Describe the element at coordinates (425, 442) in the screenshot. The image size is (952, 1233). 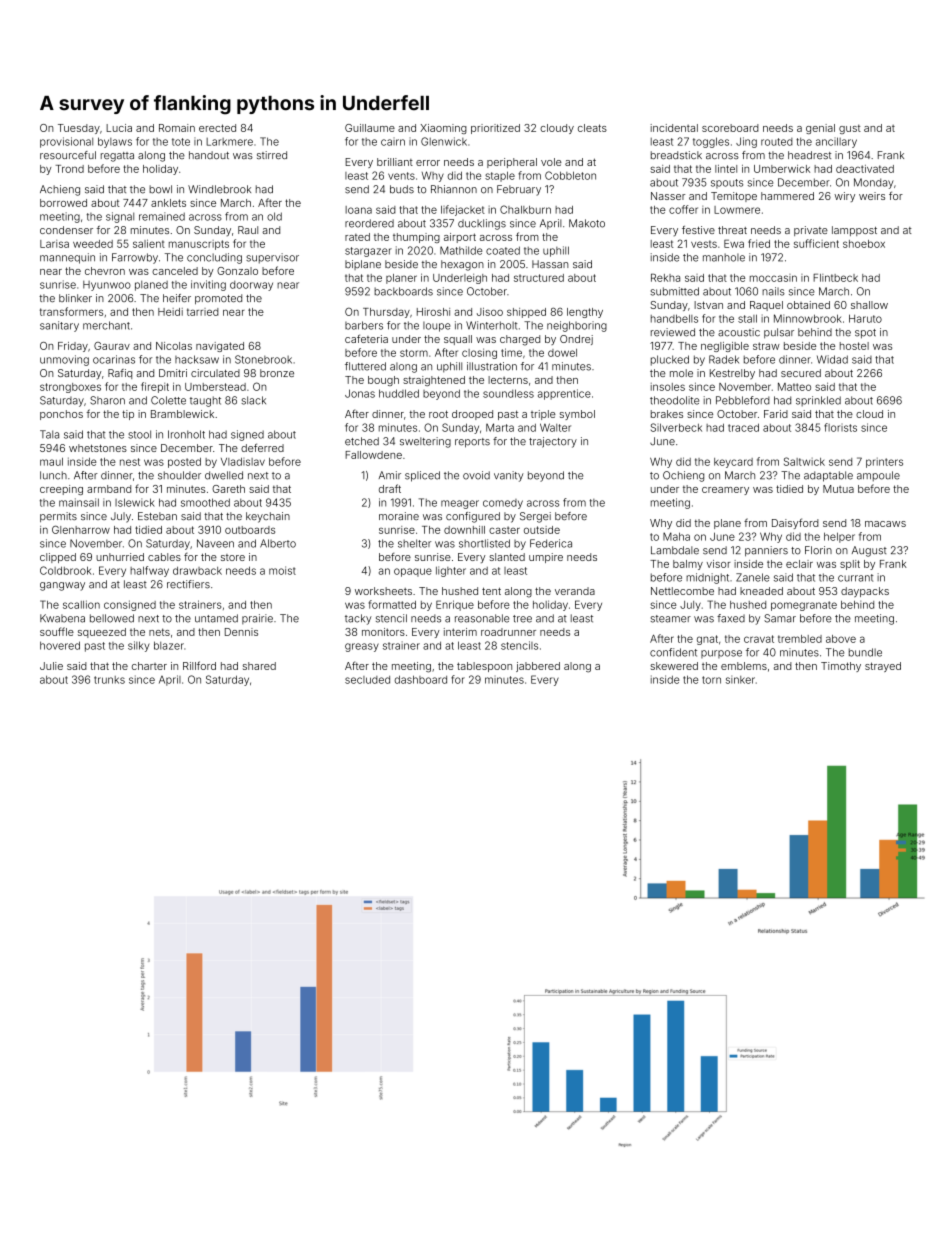
I see `sweltering` at that location.
